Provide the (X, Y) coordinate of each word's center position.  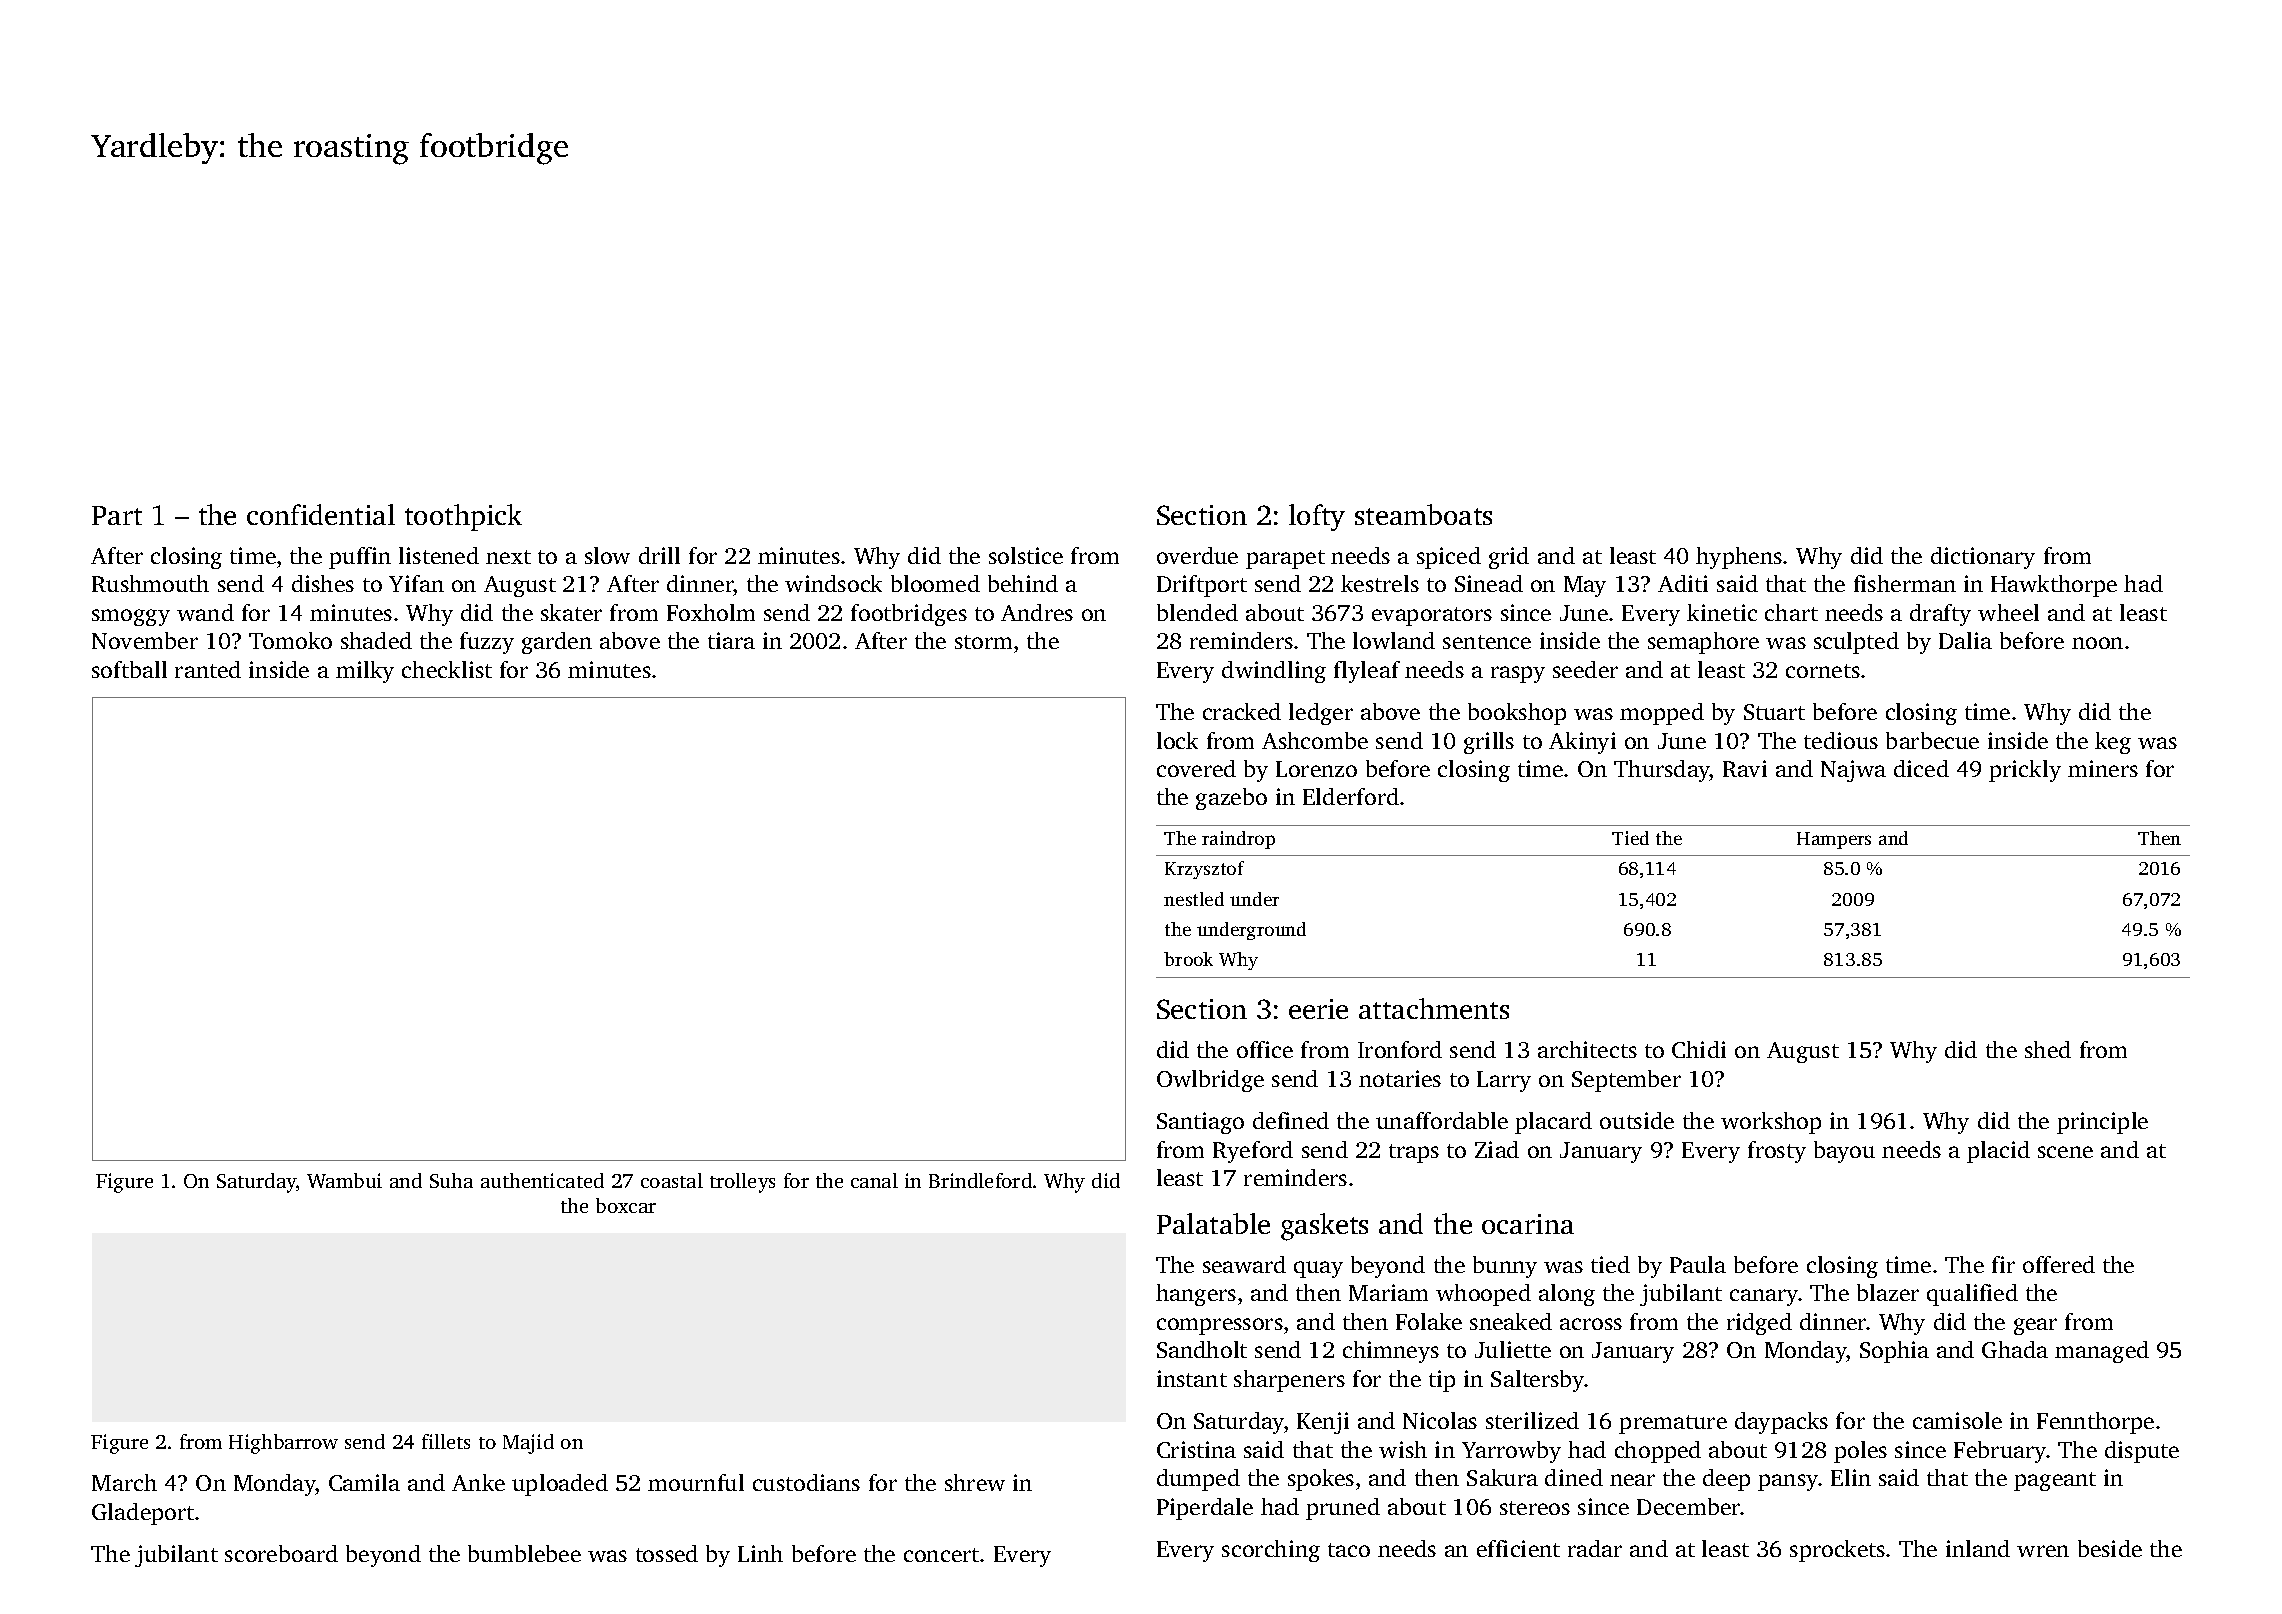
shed (2048, 1049)
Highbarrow (283, 1444)
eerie (1318, 1009)
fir (2003, 1264)
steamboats (1423, 514)
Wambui (344, 1180)
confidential (321, 514)
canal (874, 1180)
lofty (1317, 517)
